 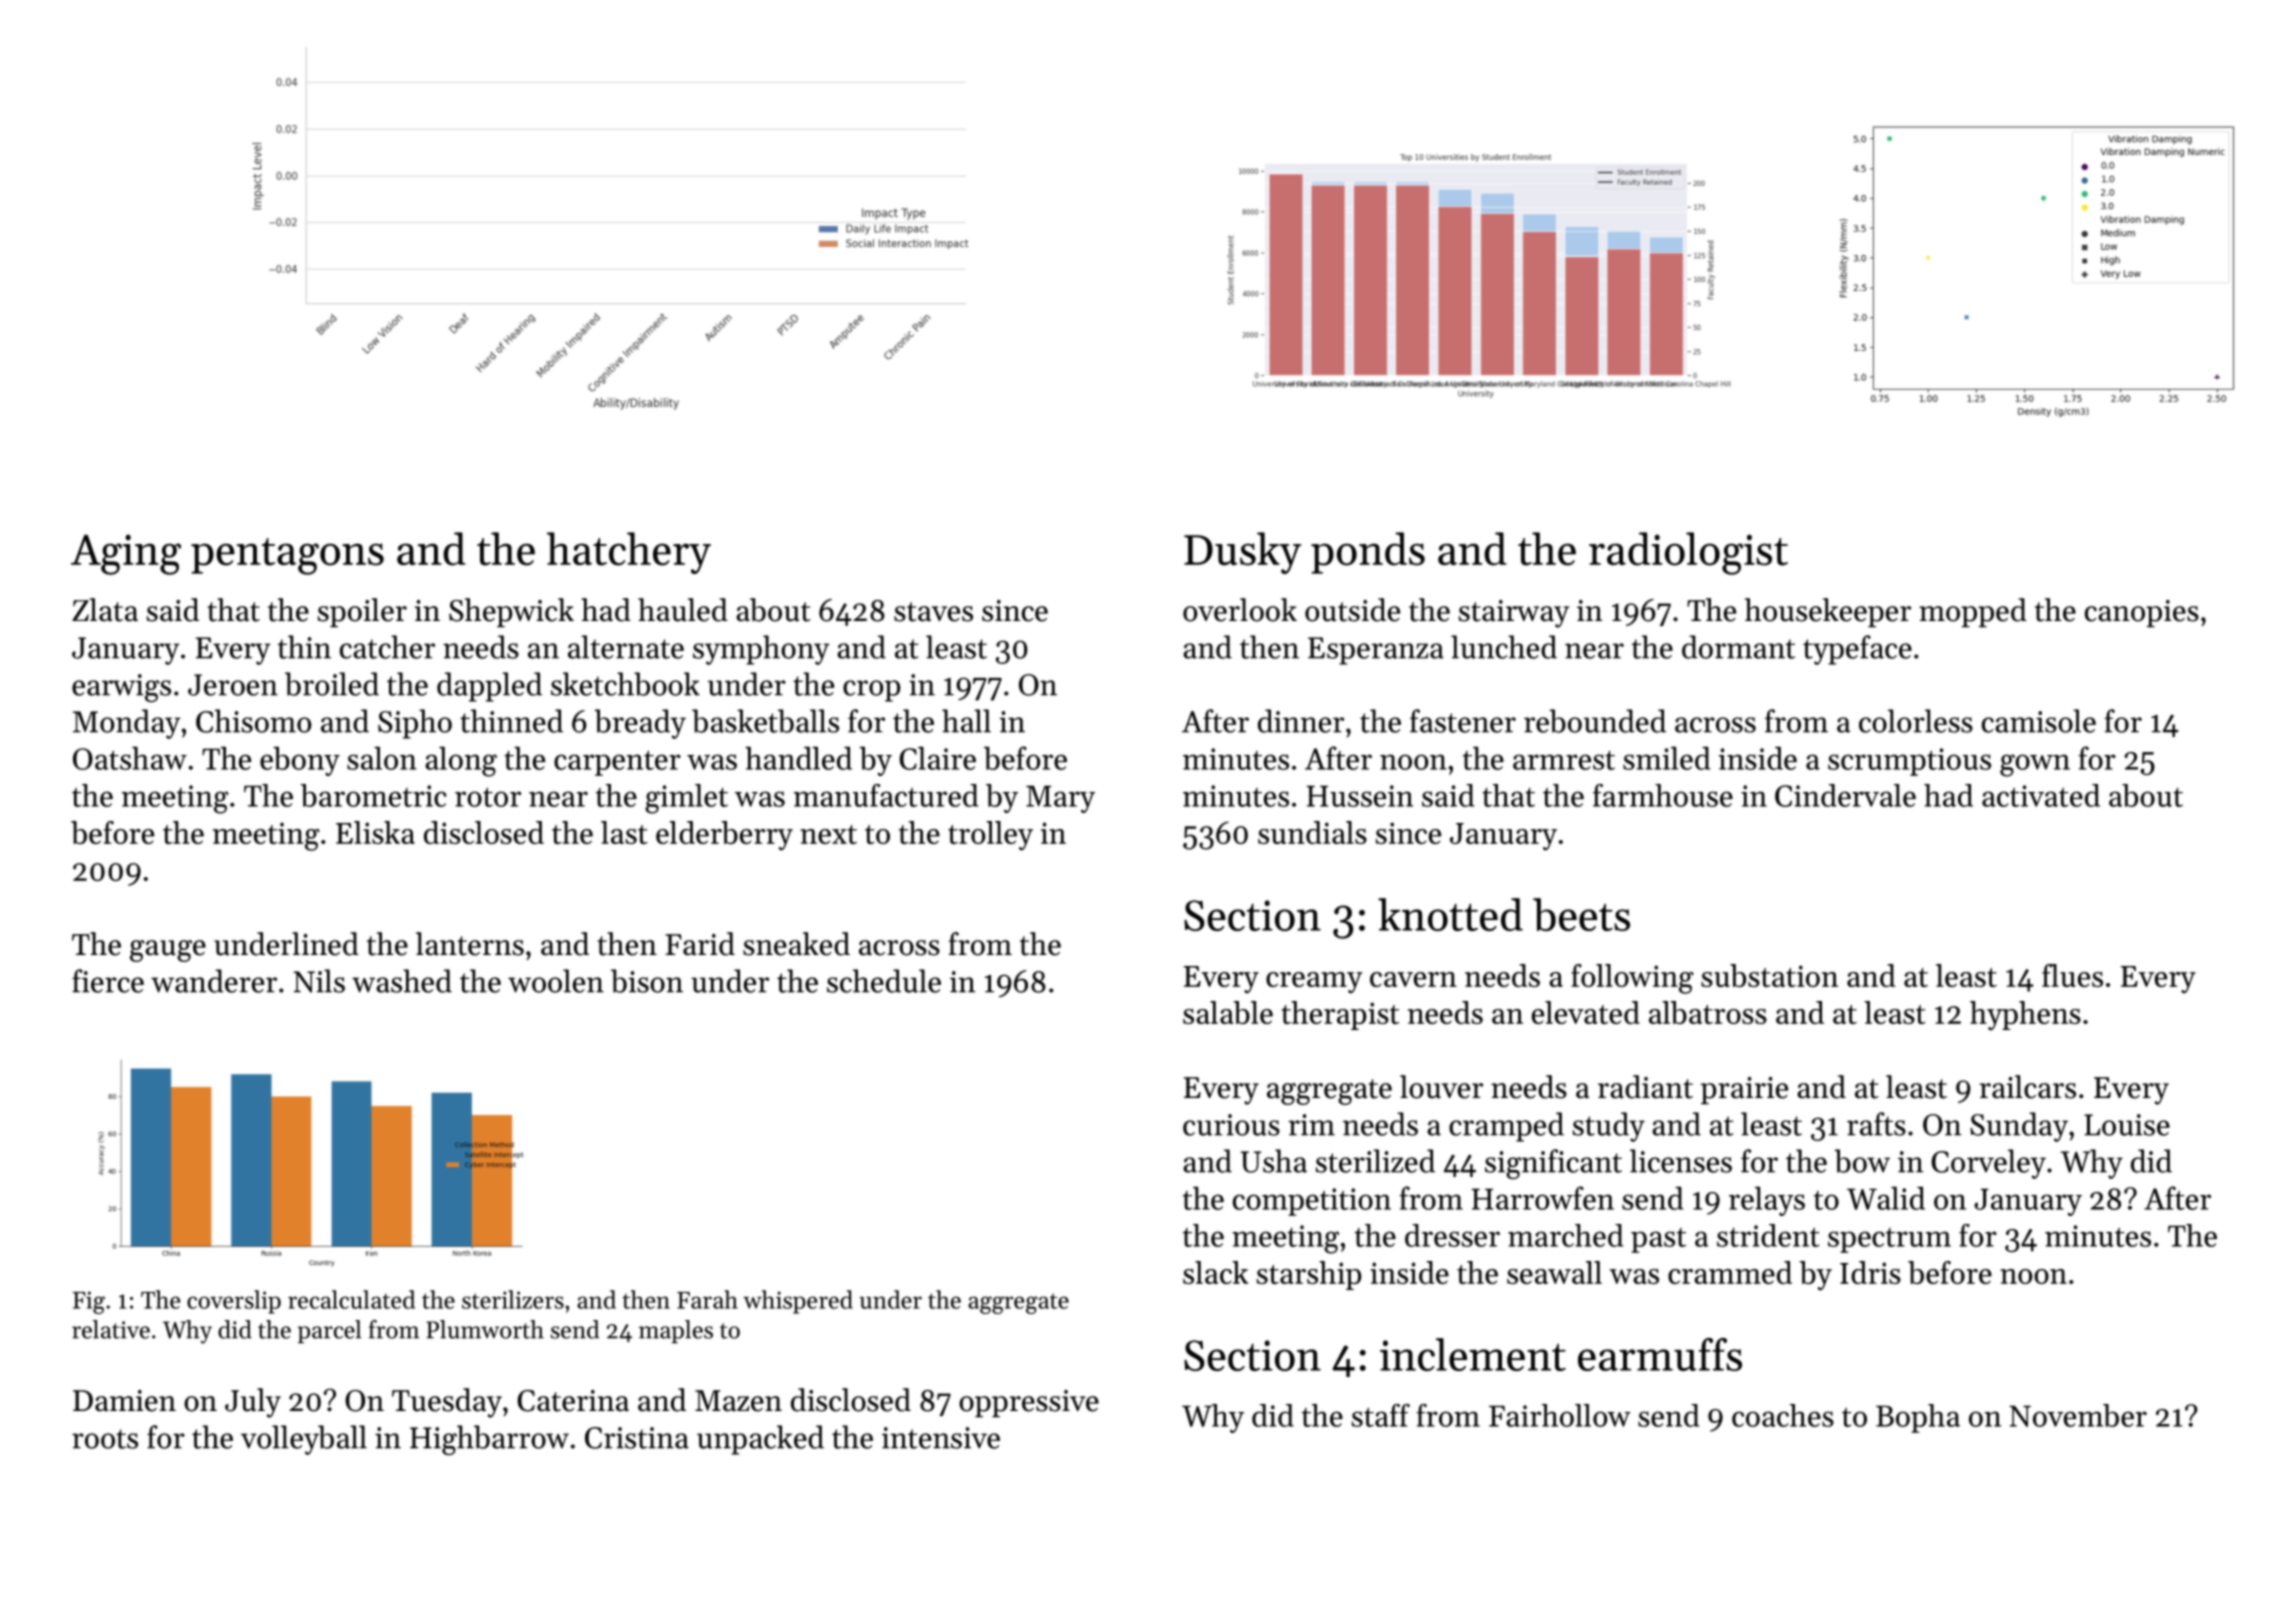 I want to click on fastener, so click(x=1463, y=721).
